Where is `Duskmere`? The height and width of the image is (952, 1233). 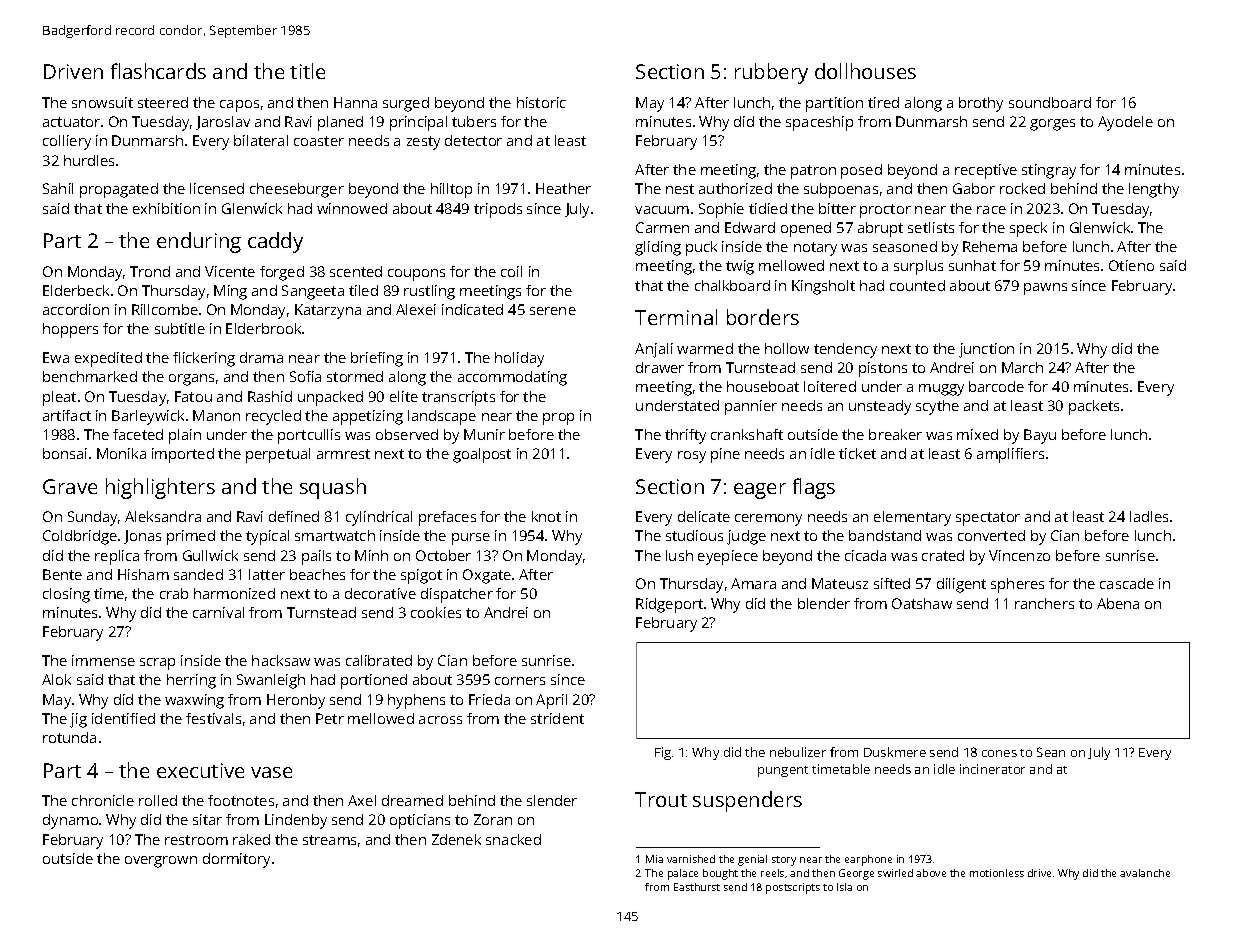 Duskmere is located at coordinates (895, 752).
